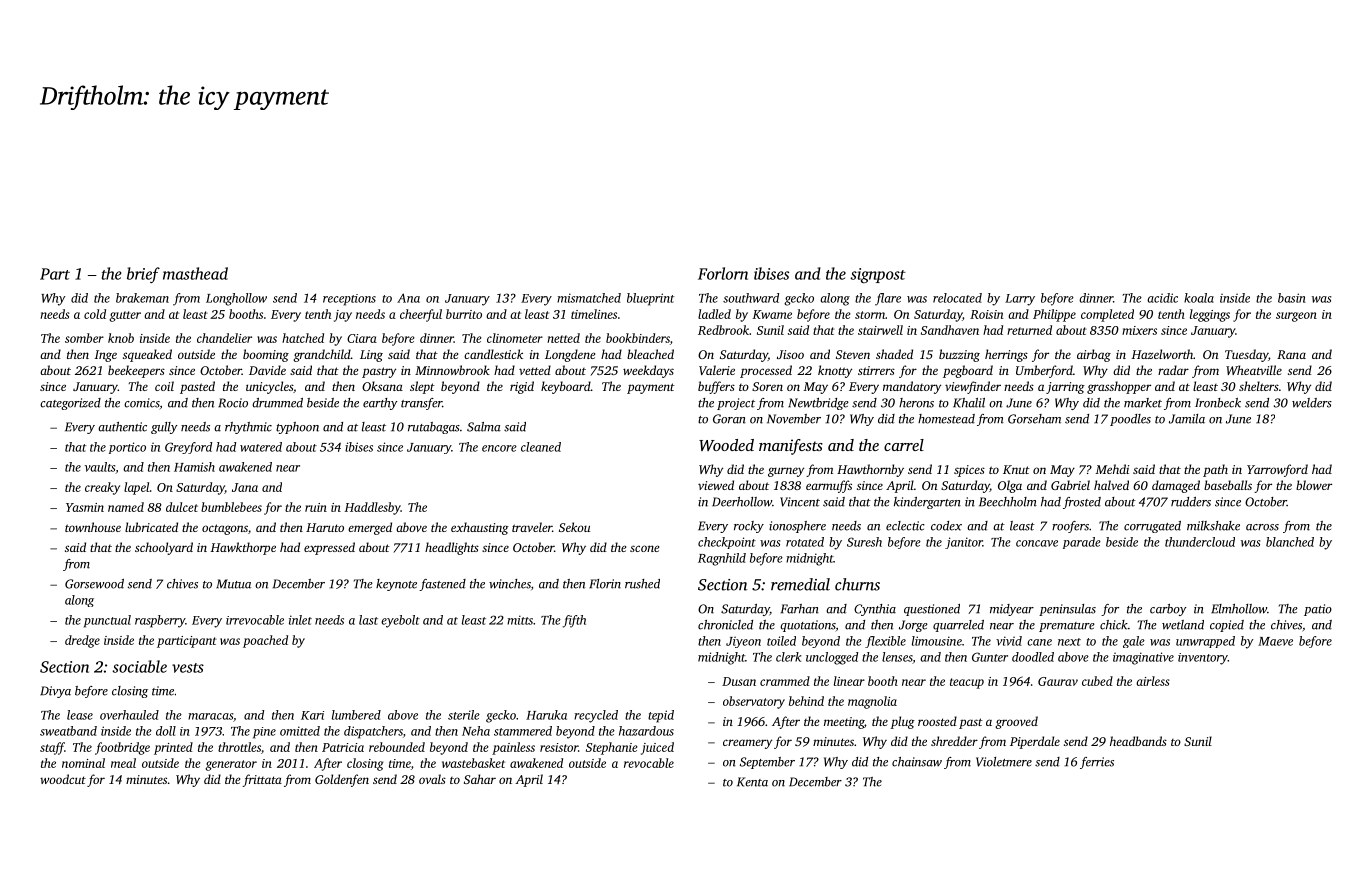 The image size is (1372, 887). I want to click on Hamish, so click(194, 467).
